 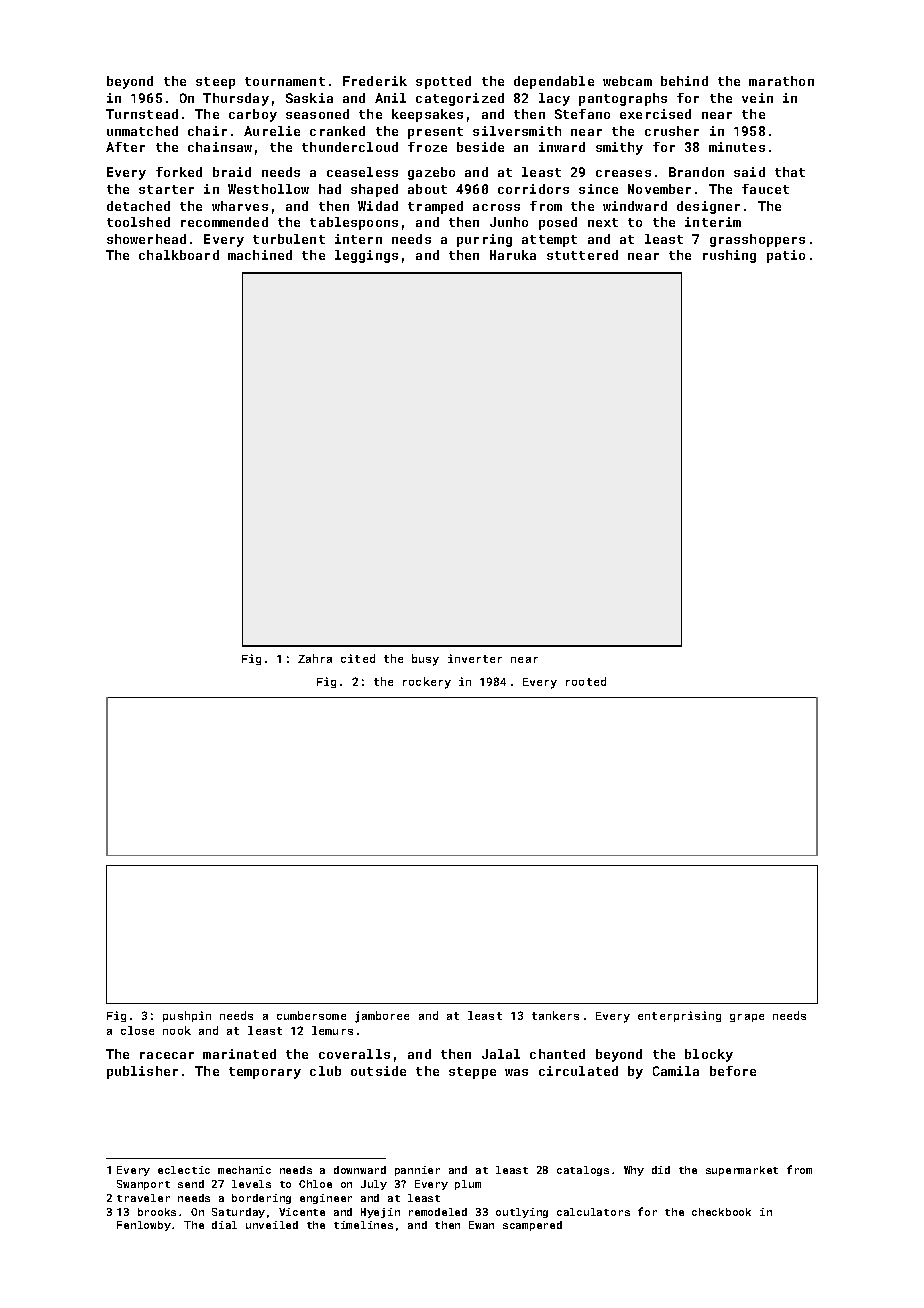 What do you see at coordinates (187, 1016) in the page?
I see `pushpin` at bounding box center [187, 1016].
